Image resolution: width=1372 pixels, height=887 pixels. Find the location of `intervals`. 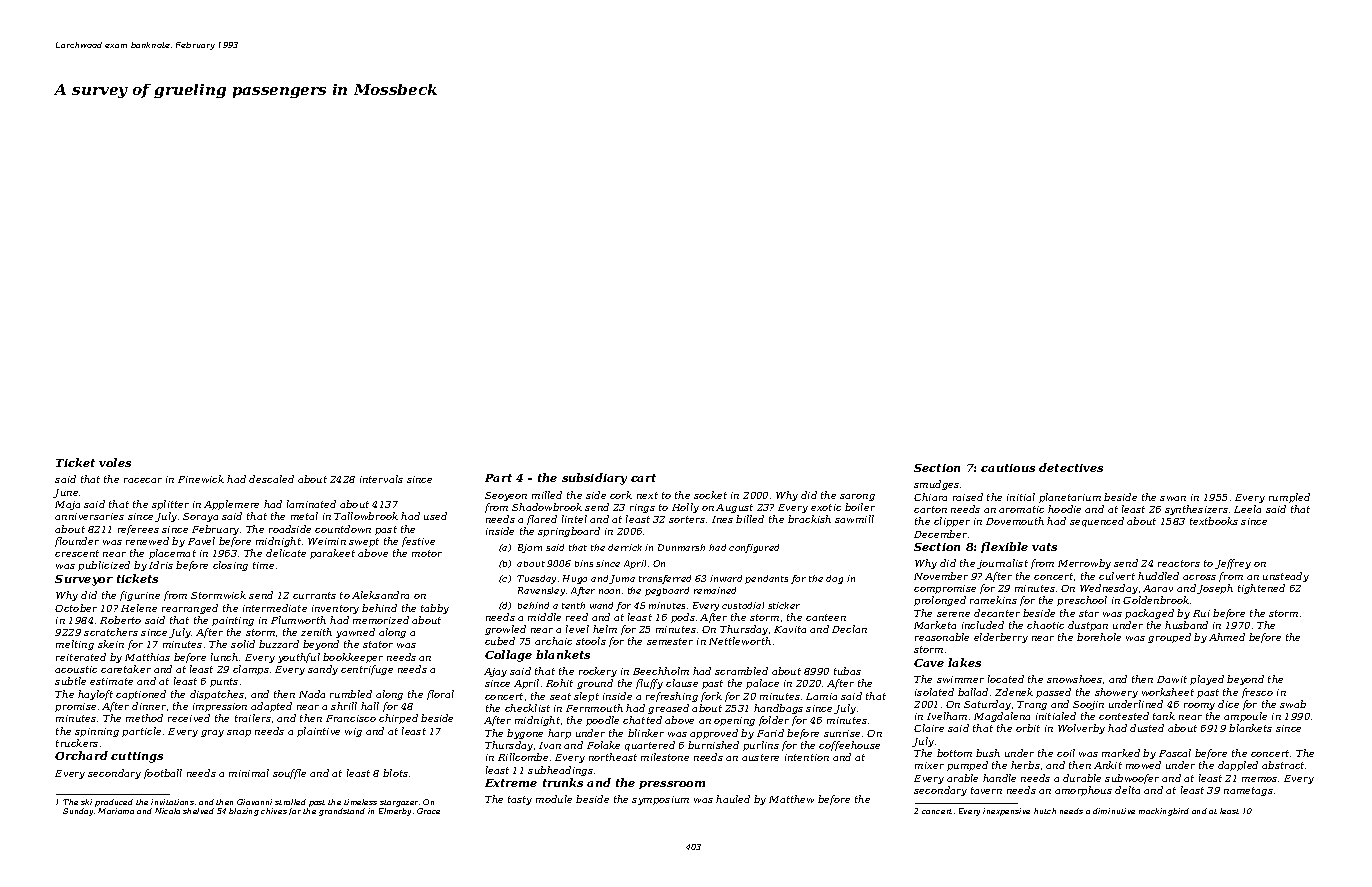

intervals is located at coordinates (381, 479).
